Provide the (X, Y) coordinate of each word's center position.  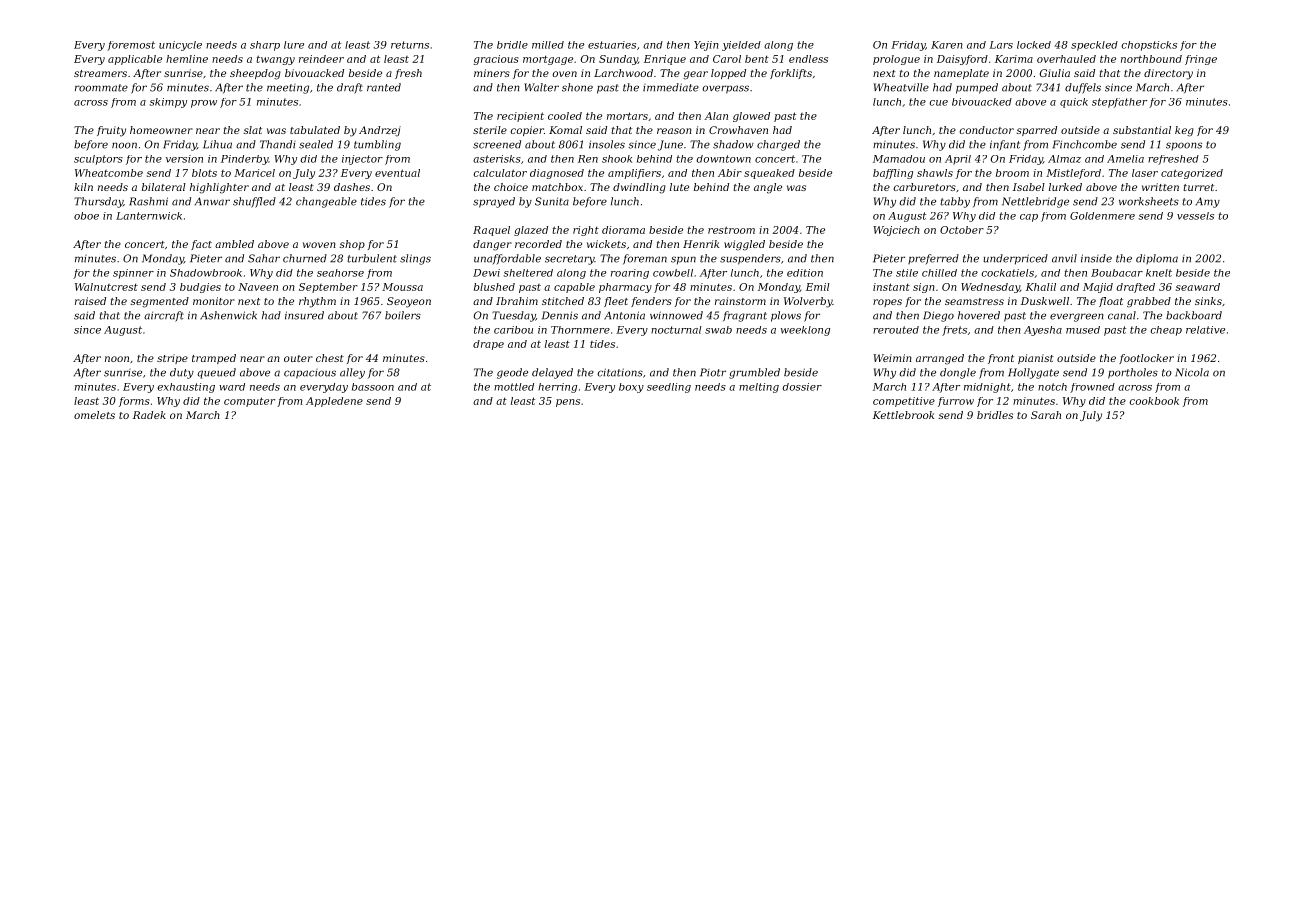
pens (568, 403)
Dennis (560, 315)
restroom (731, 230)
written (1160, 187)
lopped (728, 74)
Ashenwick (228, 315)
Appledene (334, 402)
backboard (1194, 315)
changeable (326, 202)
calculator (500, 173)
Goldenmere (1102, 216)
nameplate (961, 74)
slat (253, 130)
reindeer (321, 59)
